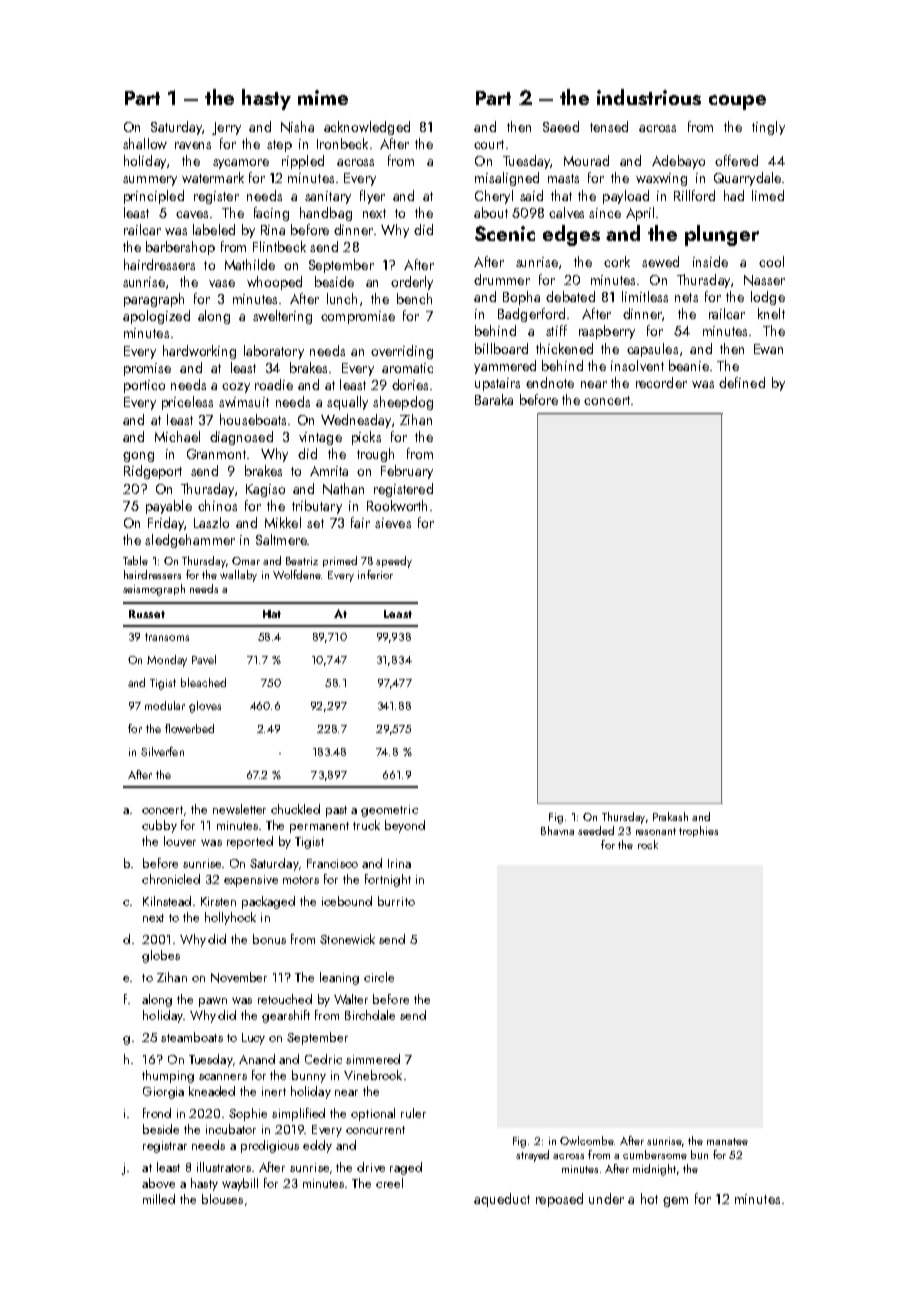 Image resolution: width=908 pixels, height=1316 pixels. What do you see at coordinates (145, 143) in the document?
I see `shallow` at bounding box center [145, 143].
